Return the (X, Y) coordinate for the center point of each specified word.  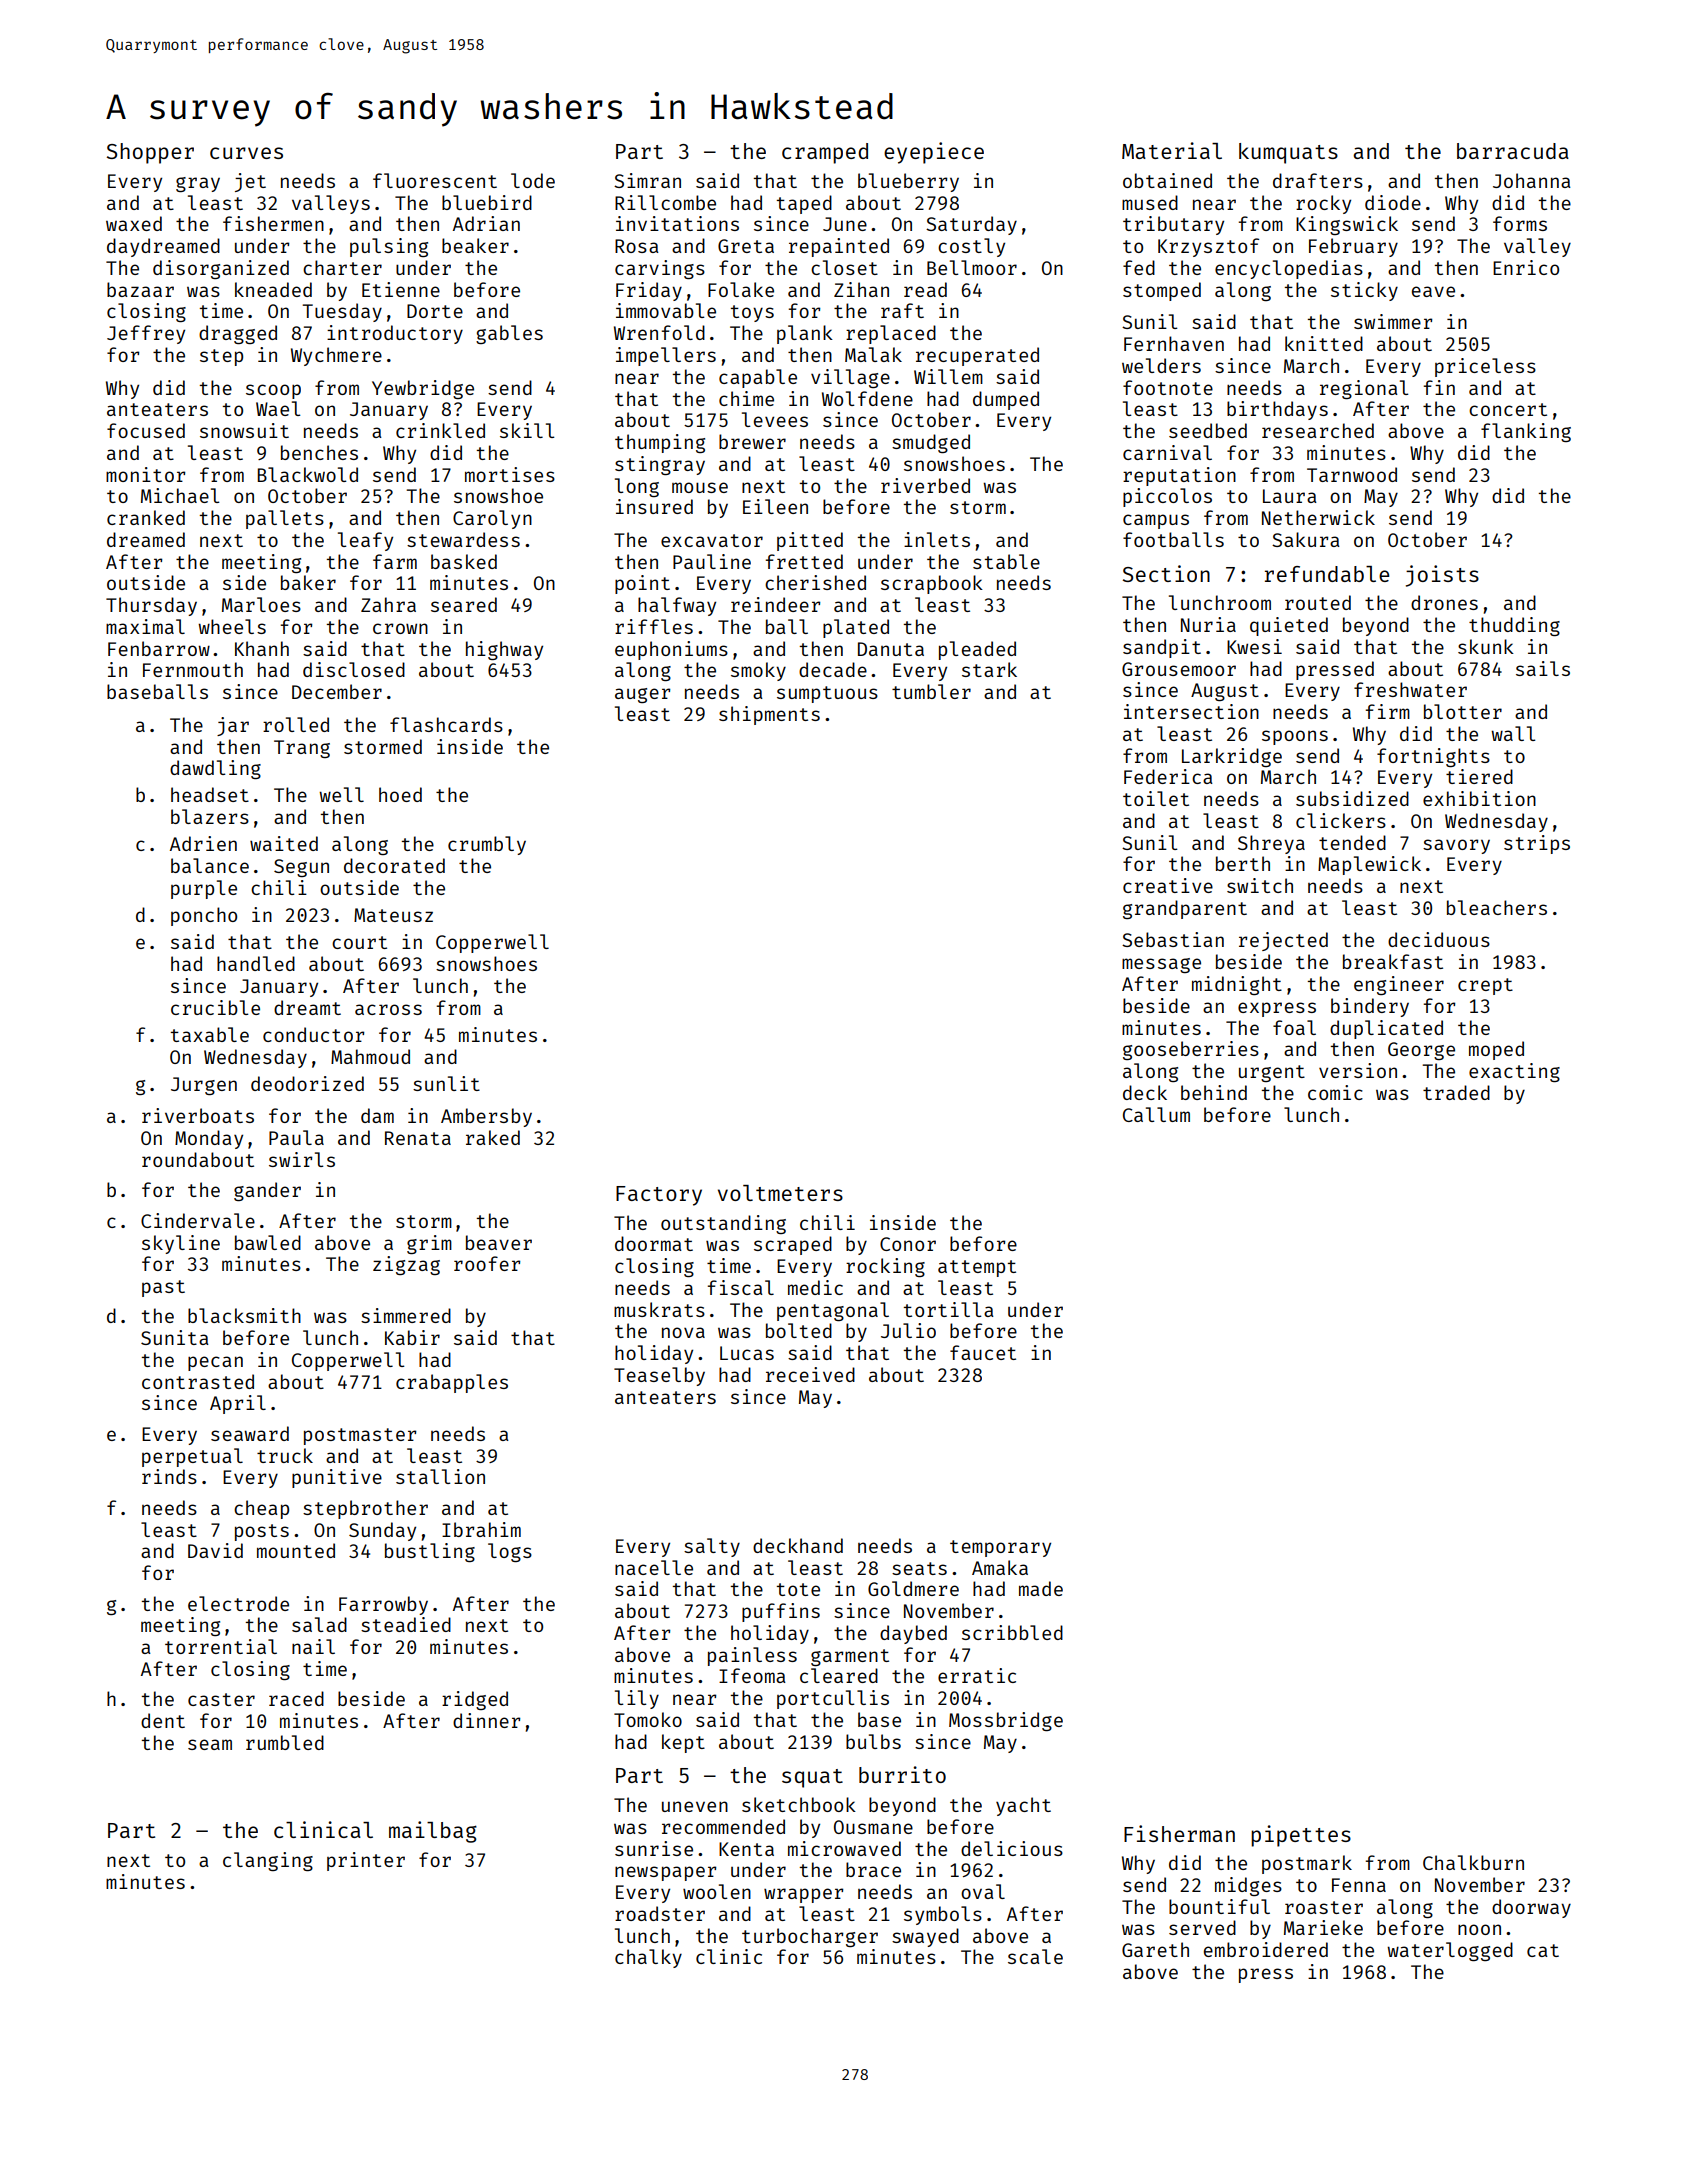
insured (654, 506)
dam (377, 1115)
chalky (648, 1958)
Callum (1156, 1114)
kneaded (273, 289)
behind (1214, 1092)
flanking (1526, 432)
